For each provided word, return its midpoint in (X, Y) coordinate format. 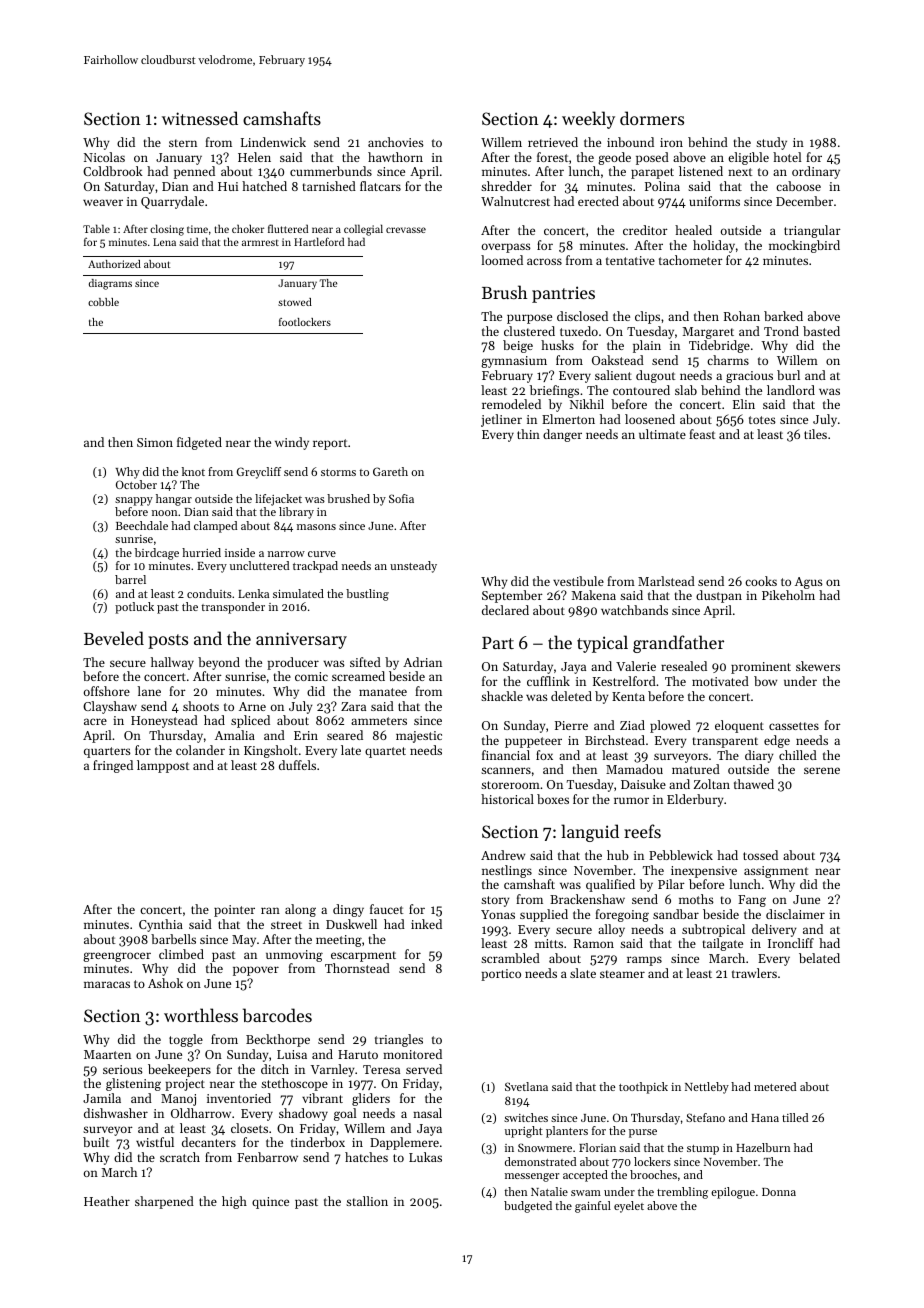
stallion (367, 1201)
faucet (386, 909)
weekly (588, 120)
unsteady (413, 567)
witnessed (200, 118)
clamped (215, 527)
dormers (652, 118)
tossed (760, 855)
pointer (234, 911)
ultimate (662, 434)
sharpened (164, 1202)
